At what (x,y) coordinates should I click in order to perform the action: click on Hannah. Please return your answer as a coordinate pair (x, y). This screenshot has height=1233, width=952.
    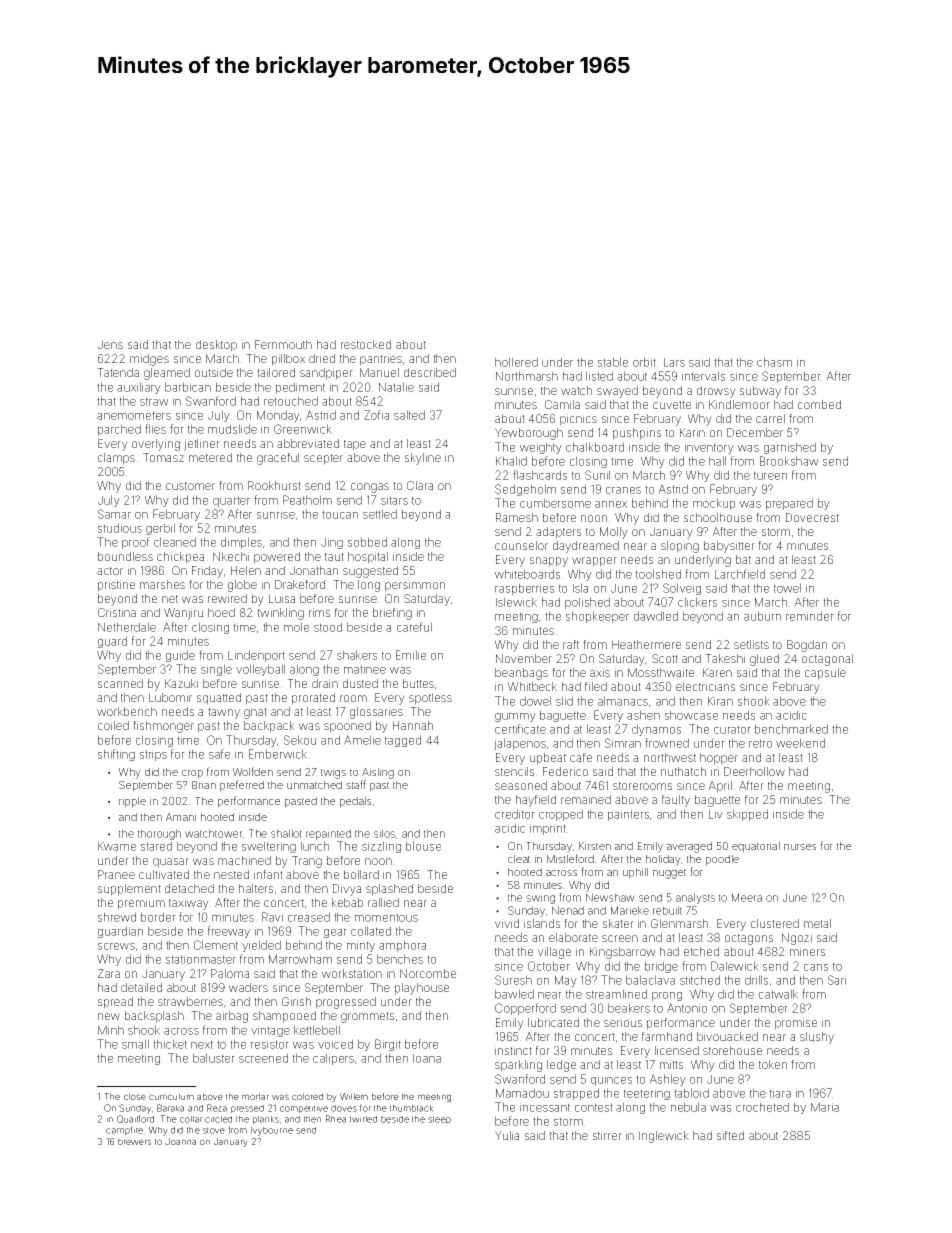
    Looking at the image, I should click on (413, 725).
